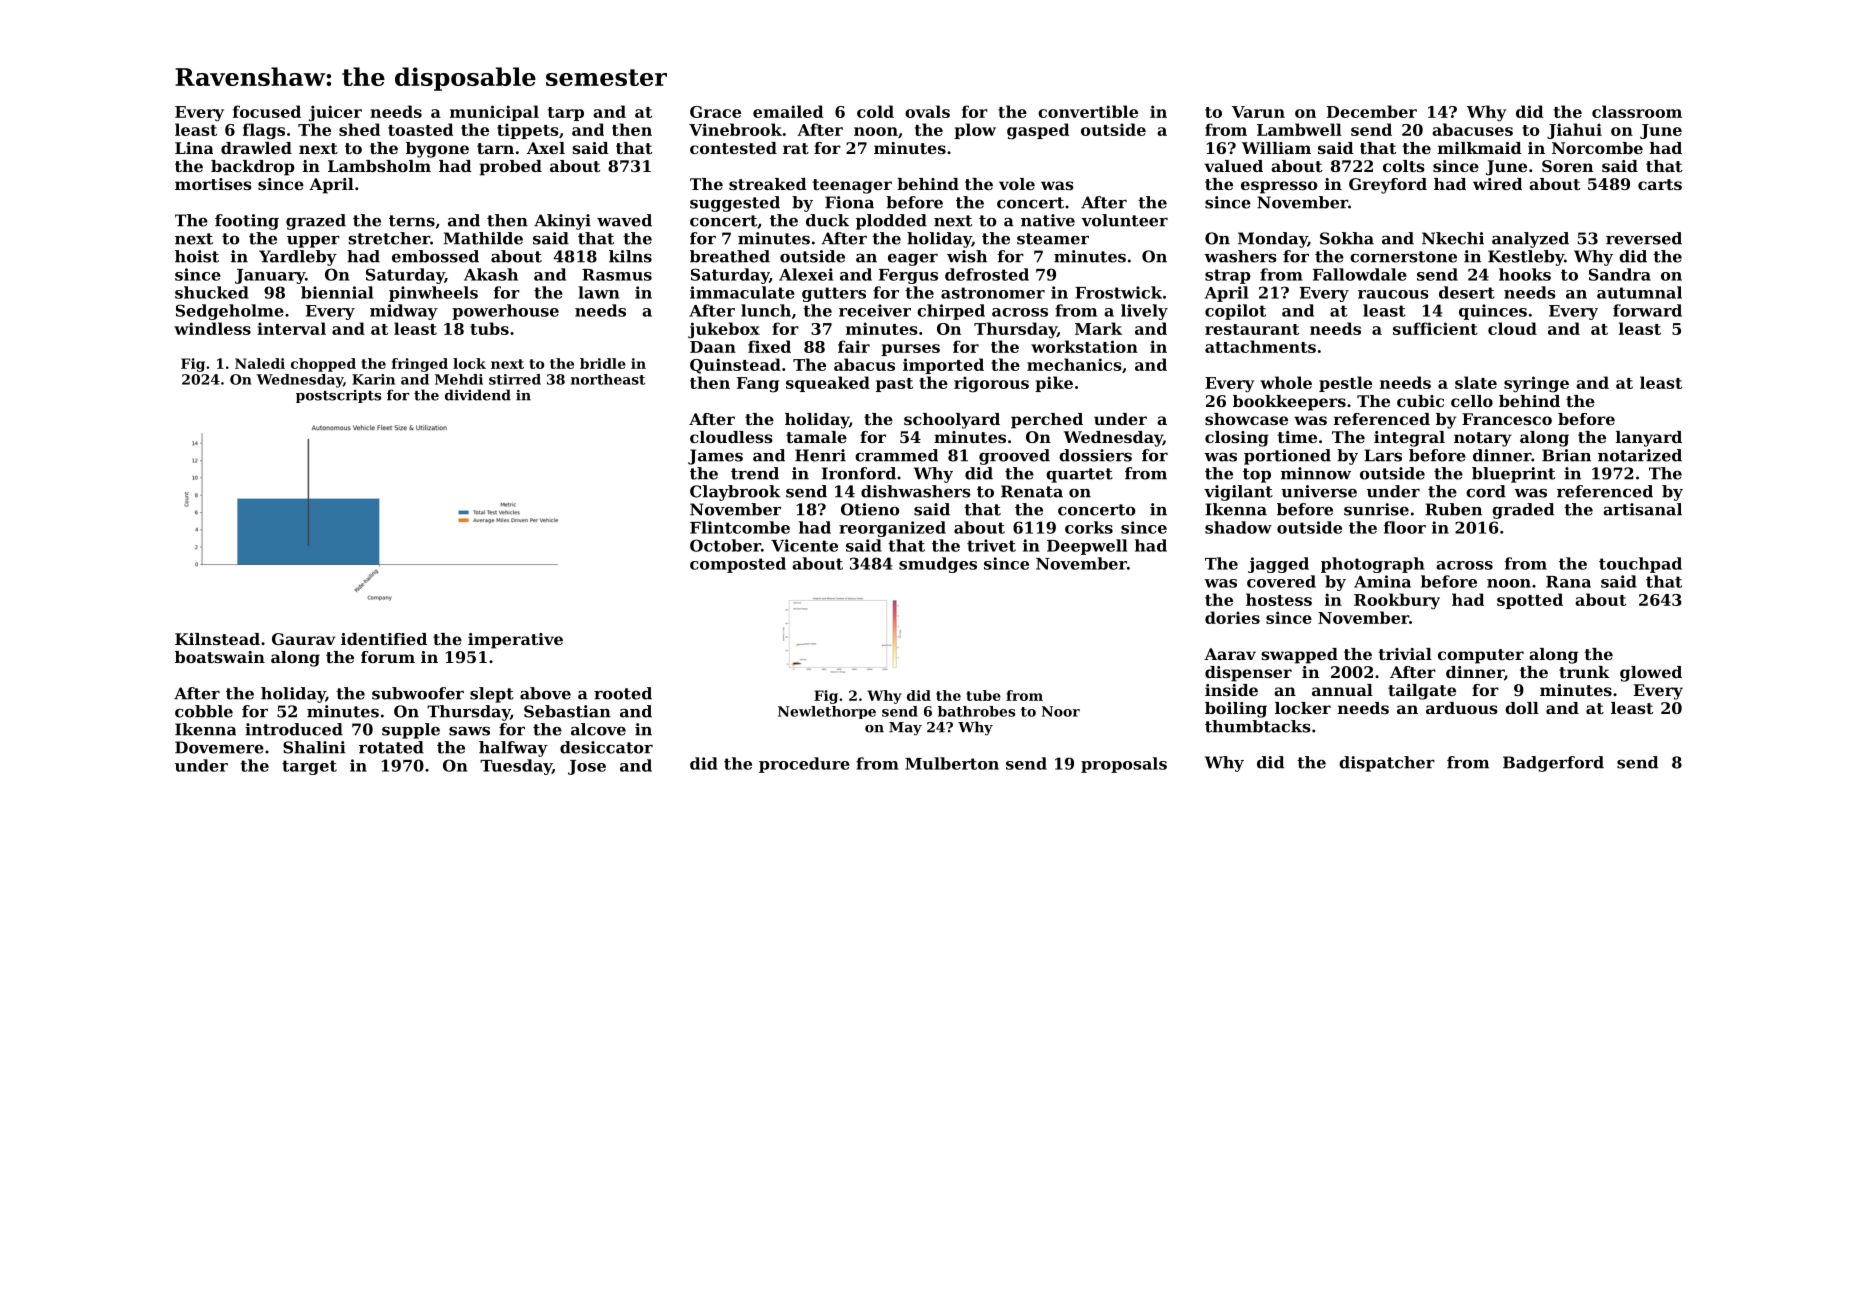 This document has height=1313, width=1857. I want to click on ovals, so click(927, 111).
